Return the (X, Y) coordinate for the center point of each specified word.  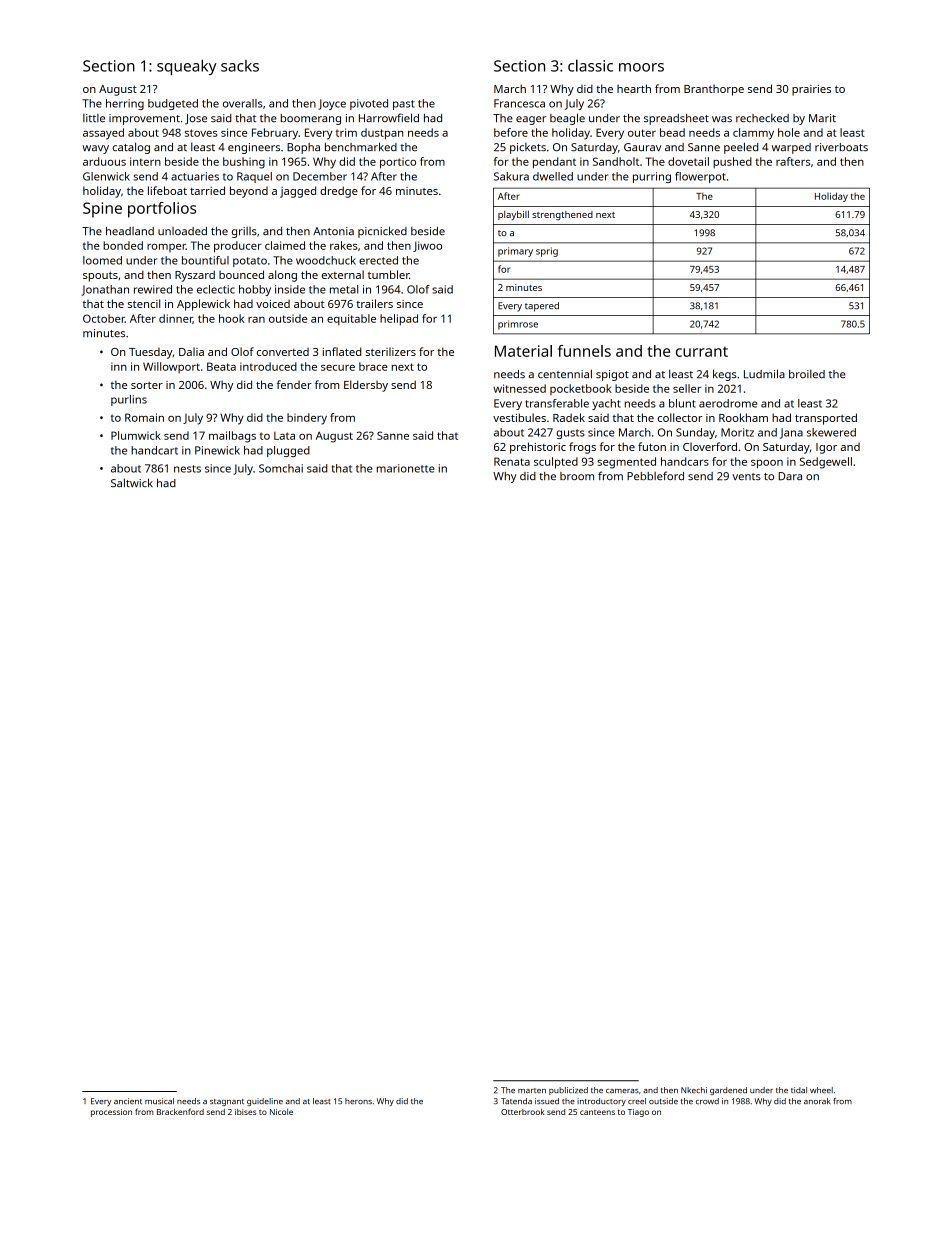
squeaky (187, 67)
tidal (799, 1090)
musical (159, 1101)
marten (532, 1090)
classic (590, 65)
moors (641, 67)
